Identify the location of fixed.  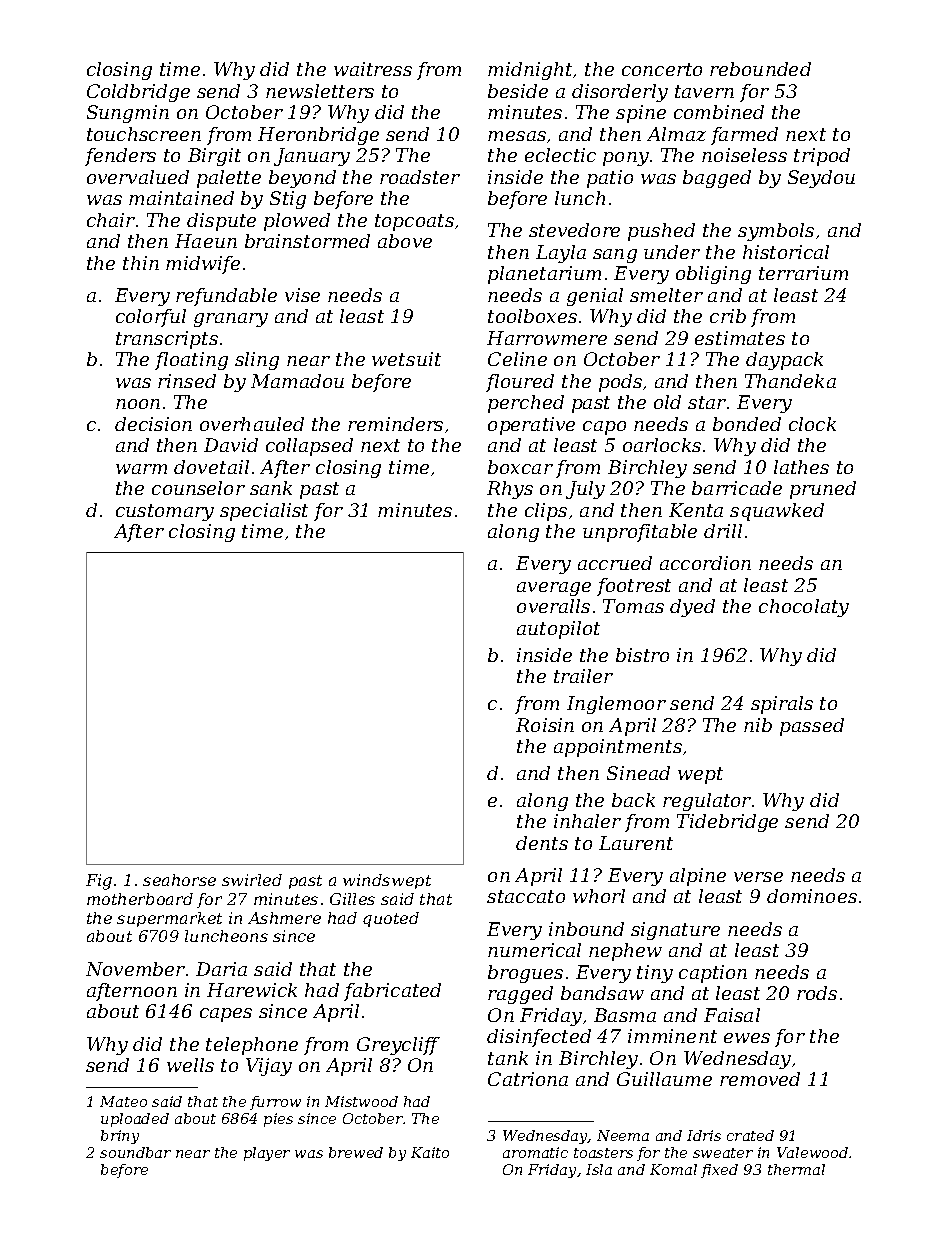
(719, 1171).
